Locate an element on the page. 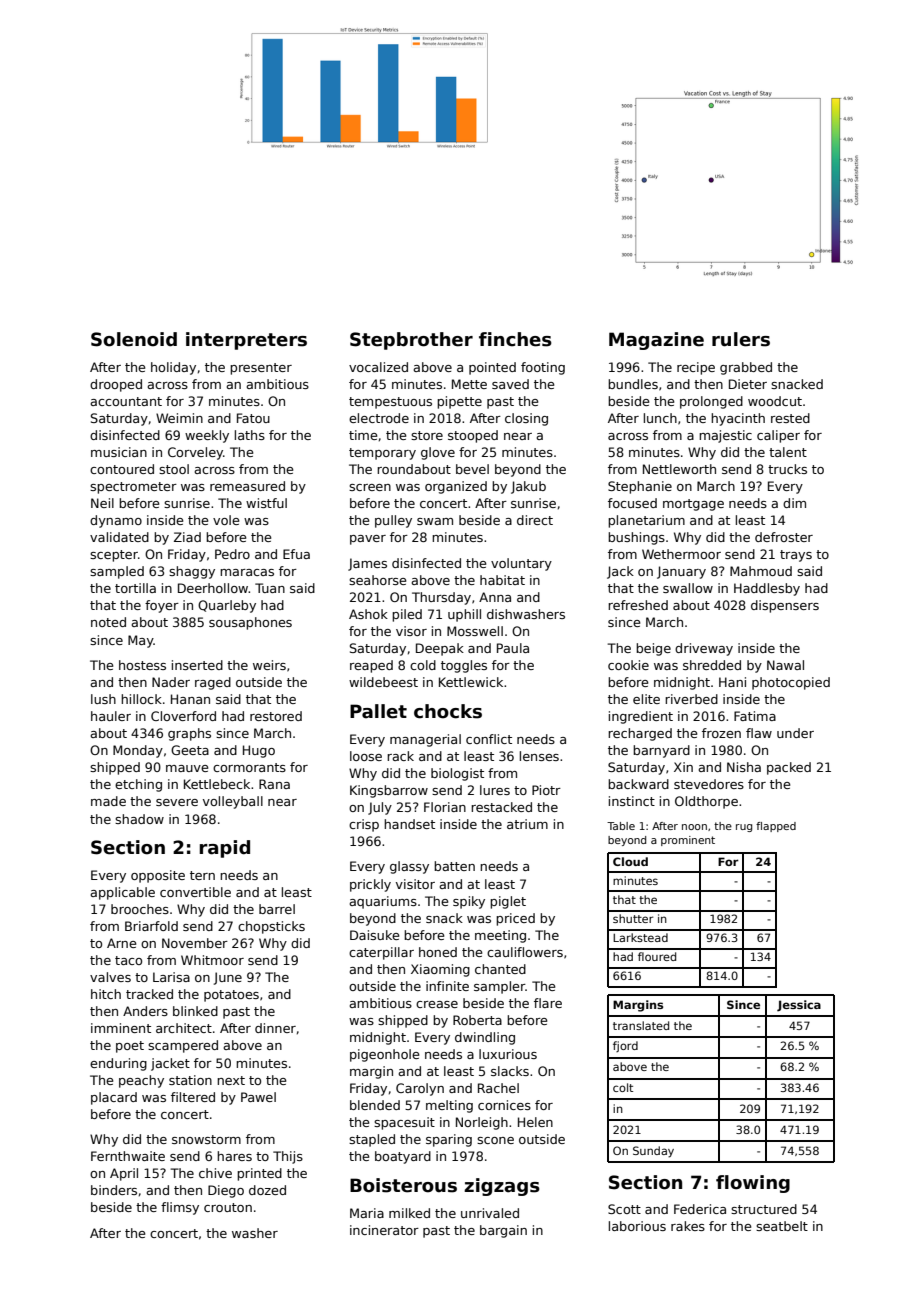 The height and width of the page is (1308, 924). Deepak is located at coordinates (440, 649).
